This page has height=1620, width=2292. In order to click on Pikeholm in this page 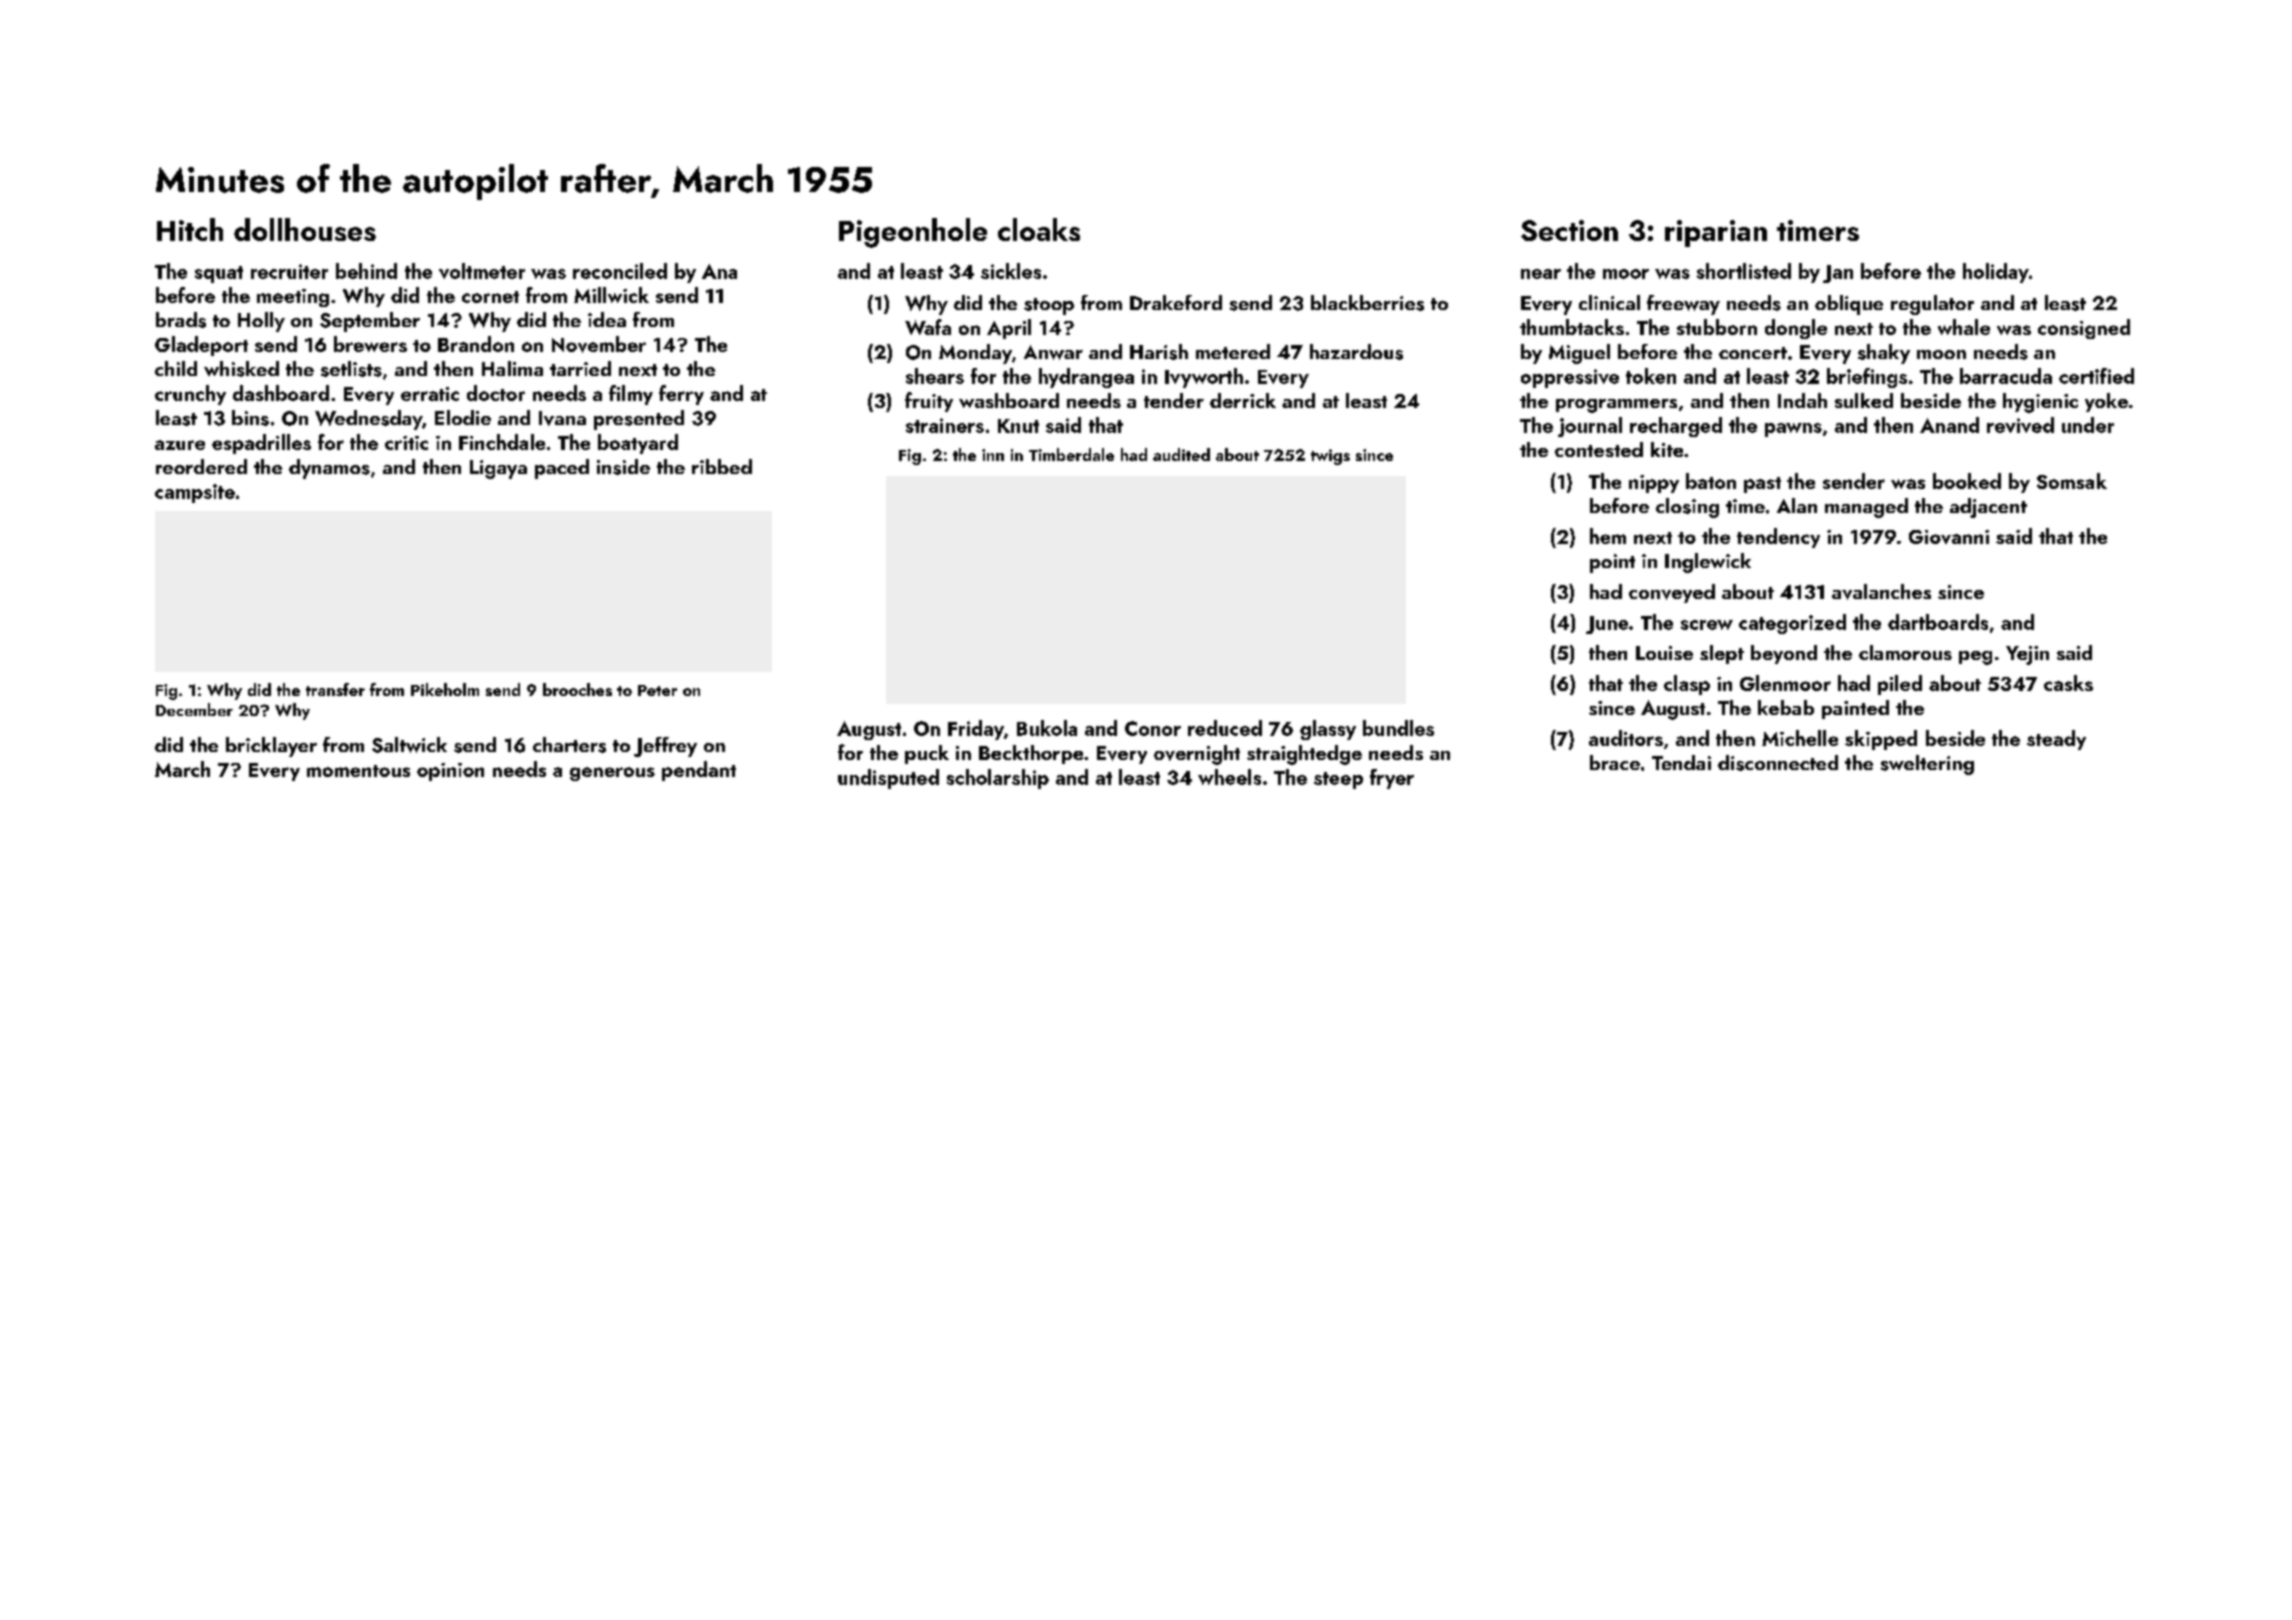, I will do `click(445, 689)`.
